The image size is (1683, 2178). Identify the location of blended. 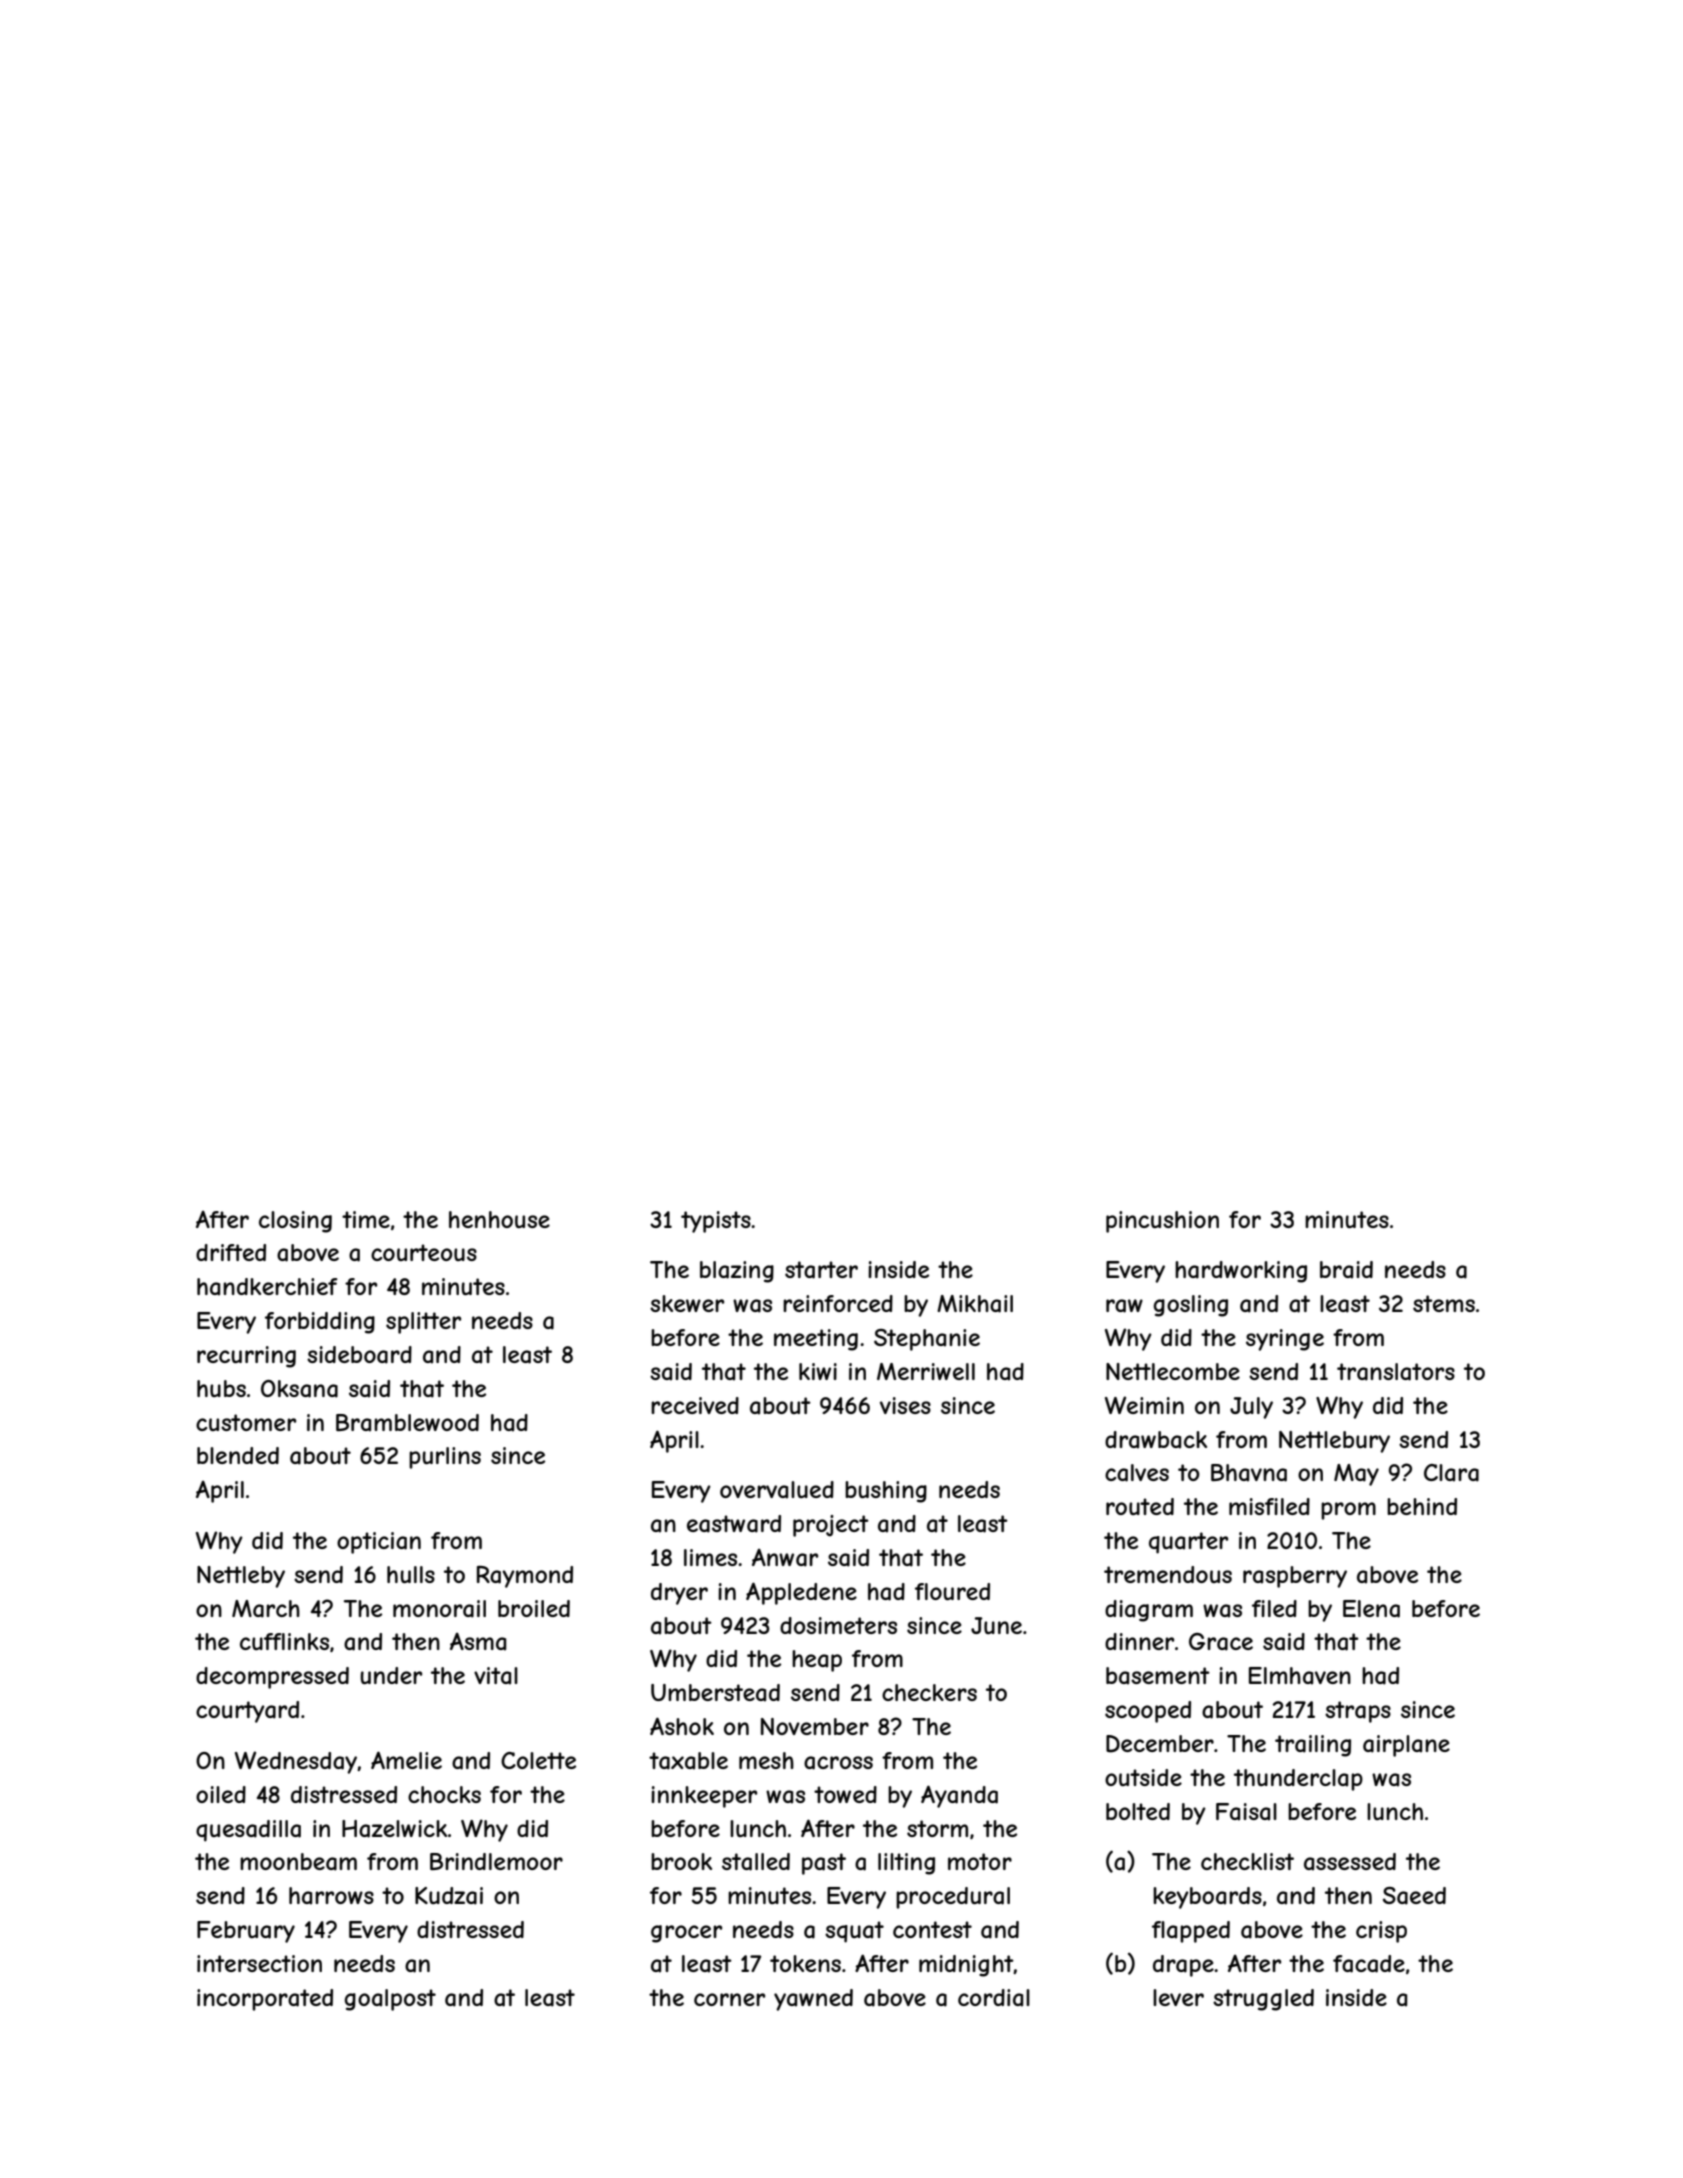
(238, 1455).
